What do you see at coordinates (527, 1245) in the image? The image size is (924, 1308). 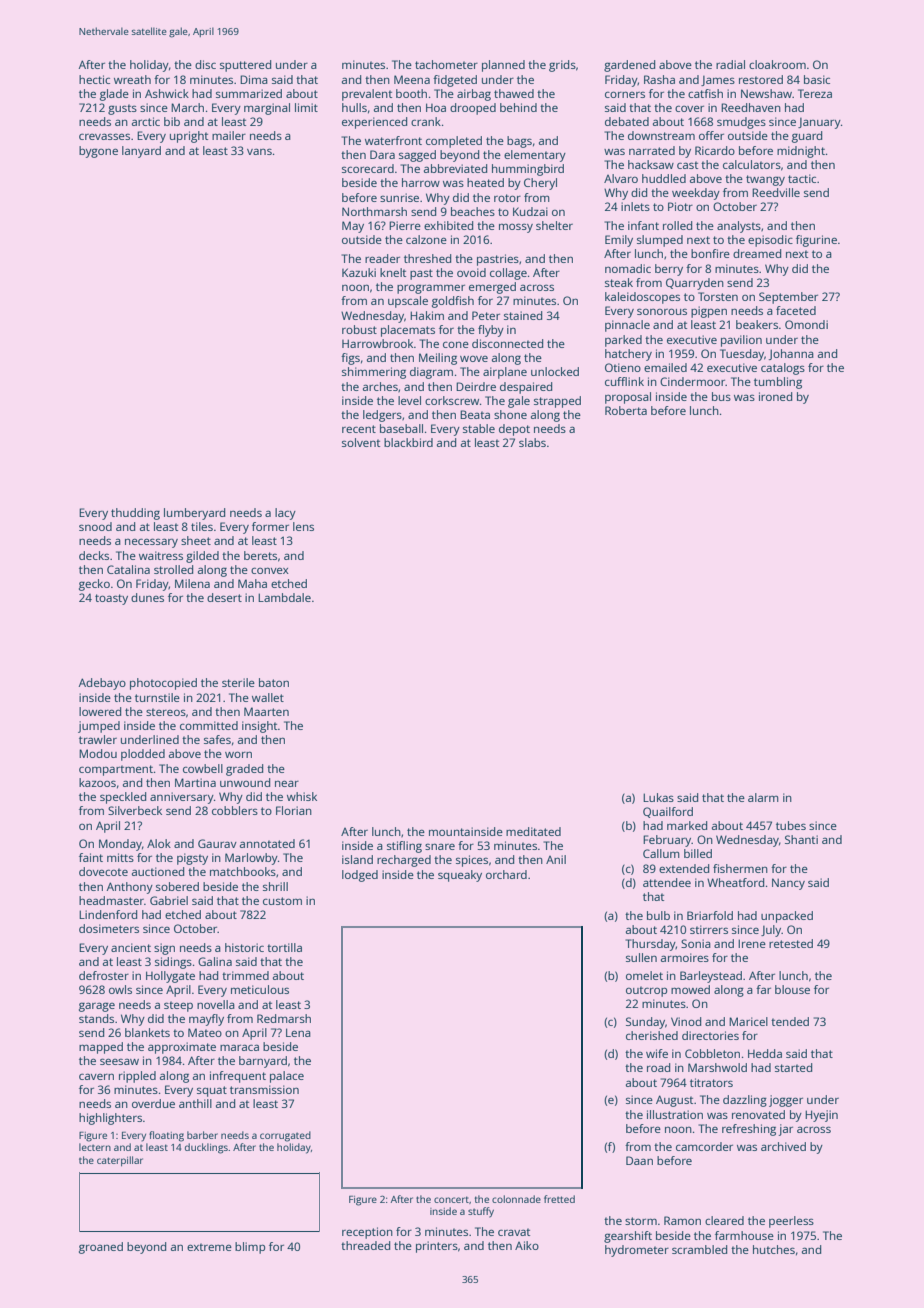 I see `Aiko` at bounding box center [527, 1245].
